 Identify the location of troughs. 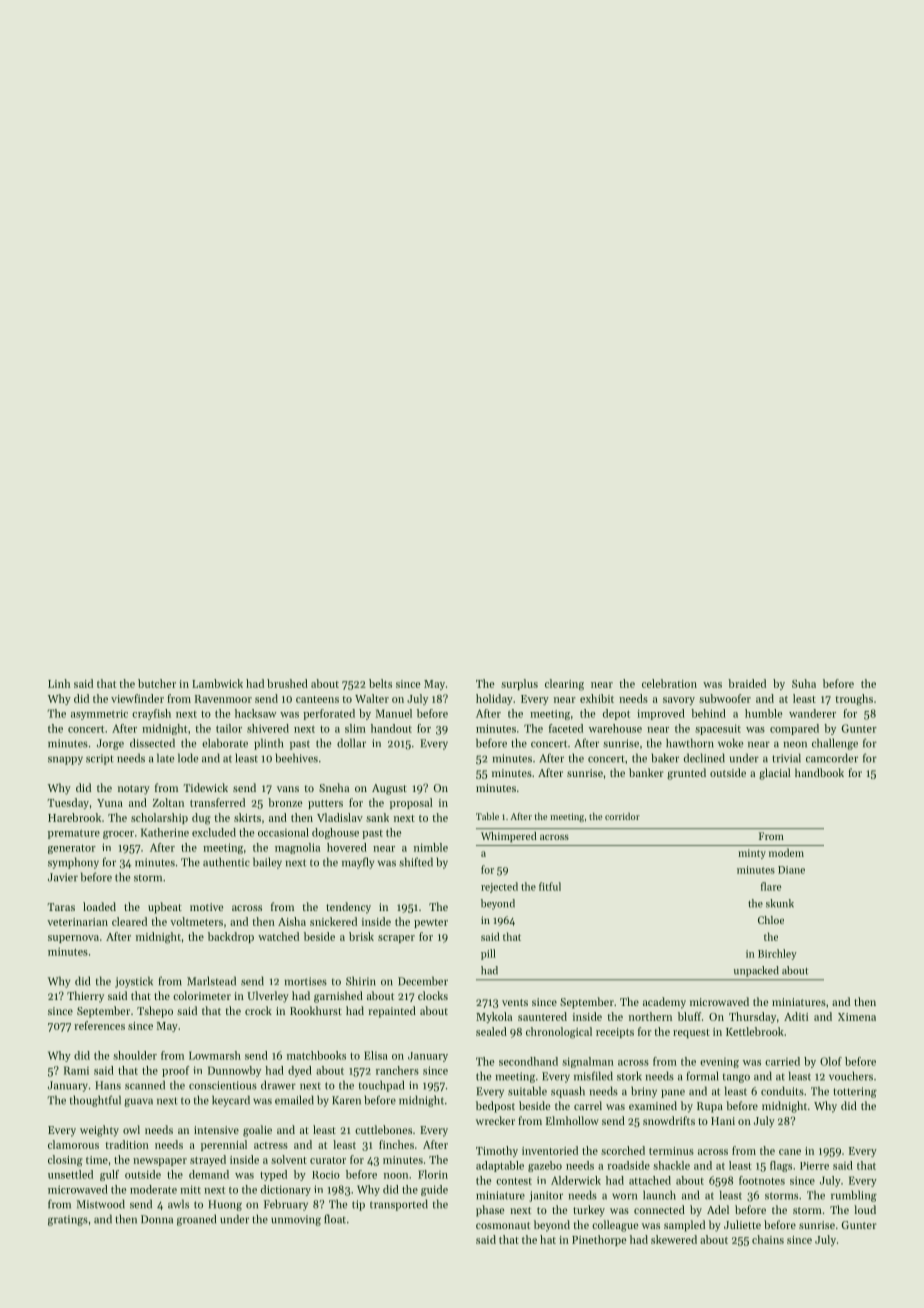
(854, 700).
